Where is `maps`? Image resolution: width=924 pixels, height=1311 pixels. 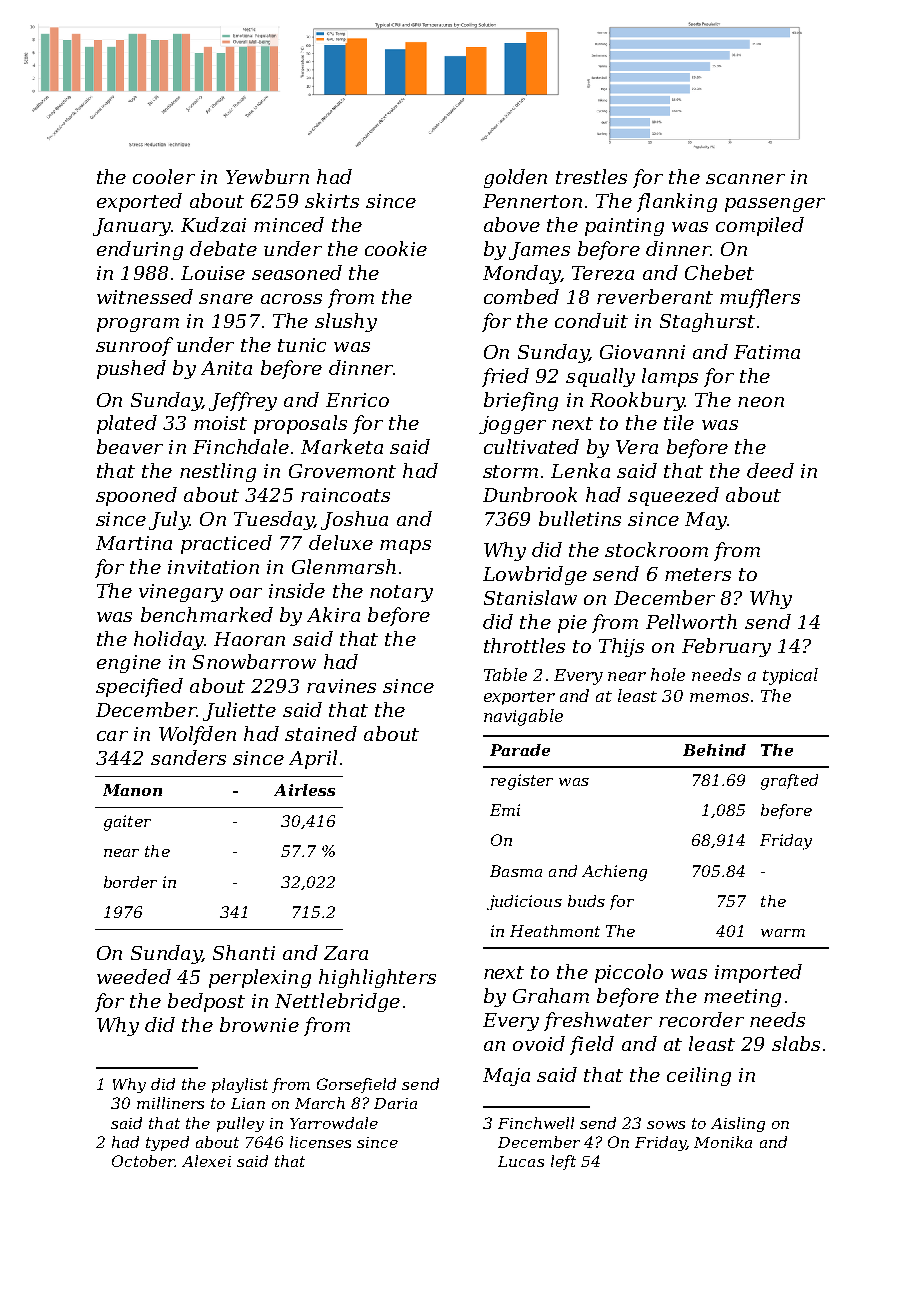
maps is located at coordinates (405, 547).
